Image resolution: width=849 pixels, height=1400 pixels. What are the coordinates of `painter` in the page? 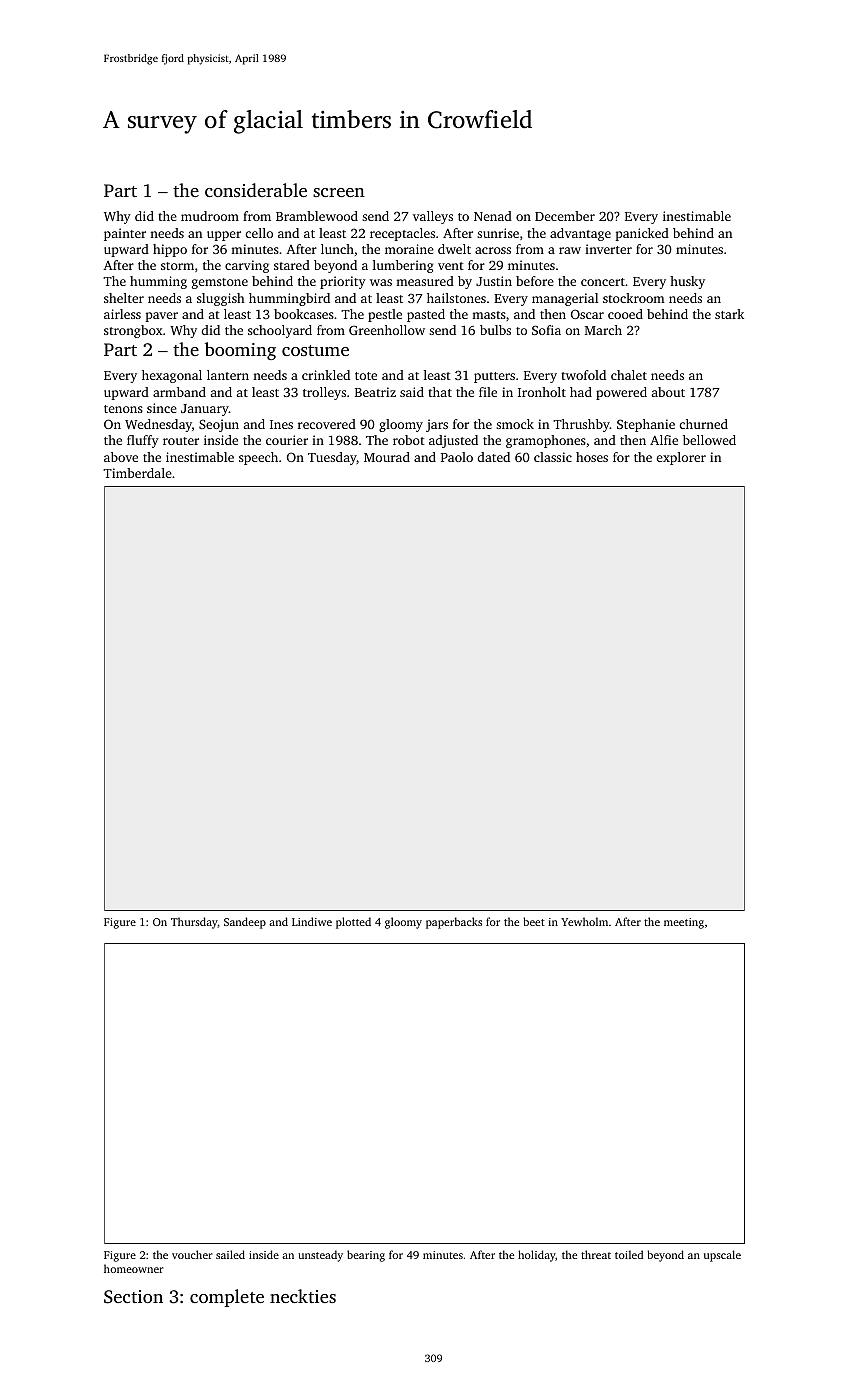 It's located at (125, 234).
